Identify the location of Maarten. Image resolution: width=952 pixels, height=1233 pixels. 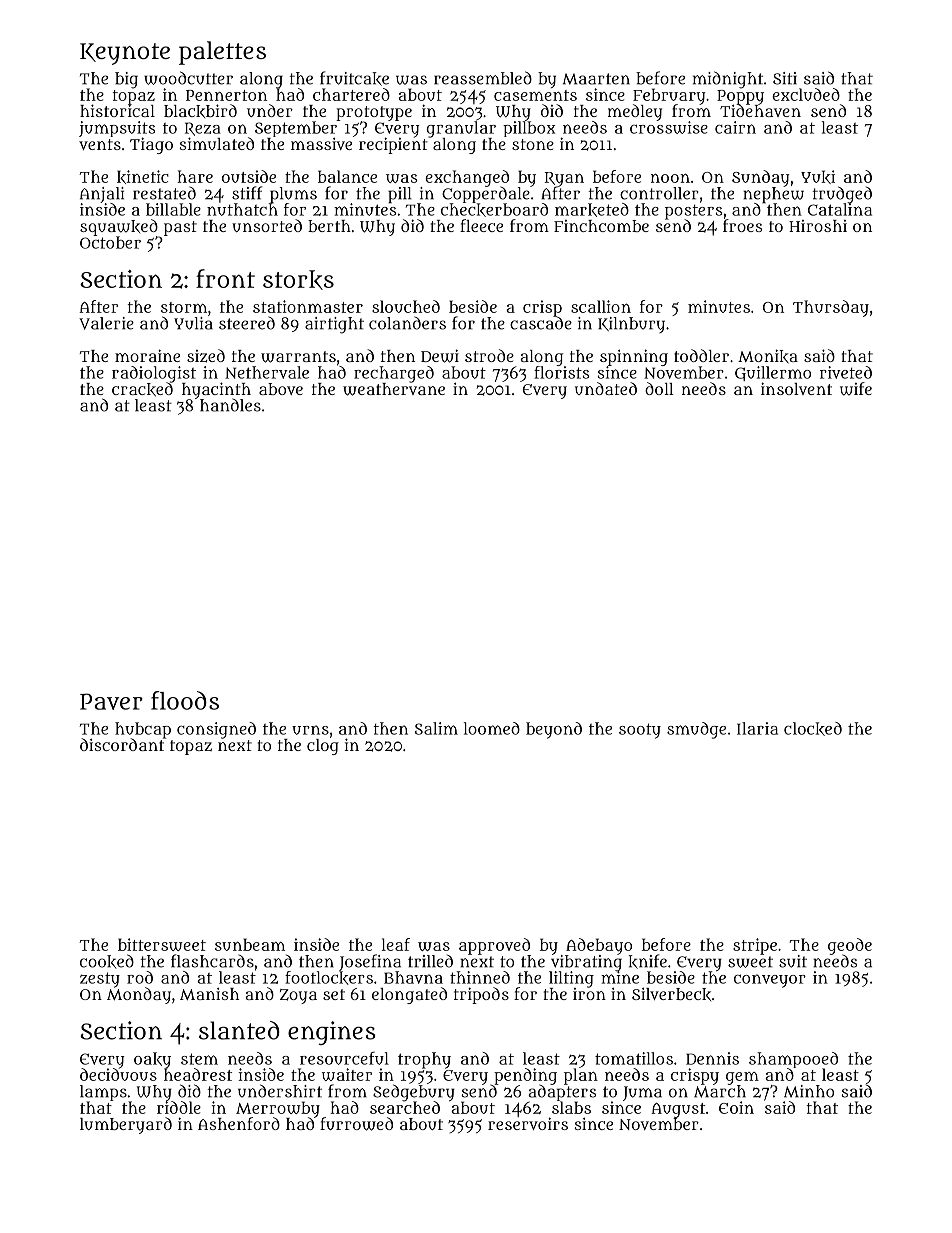
(596, 79).
